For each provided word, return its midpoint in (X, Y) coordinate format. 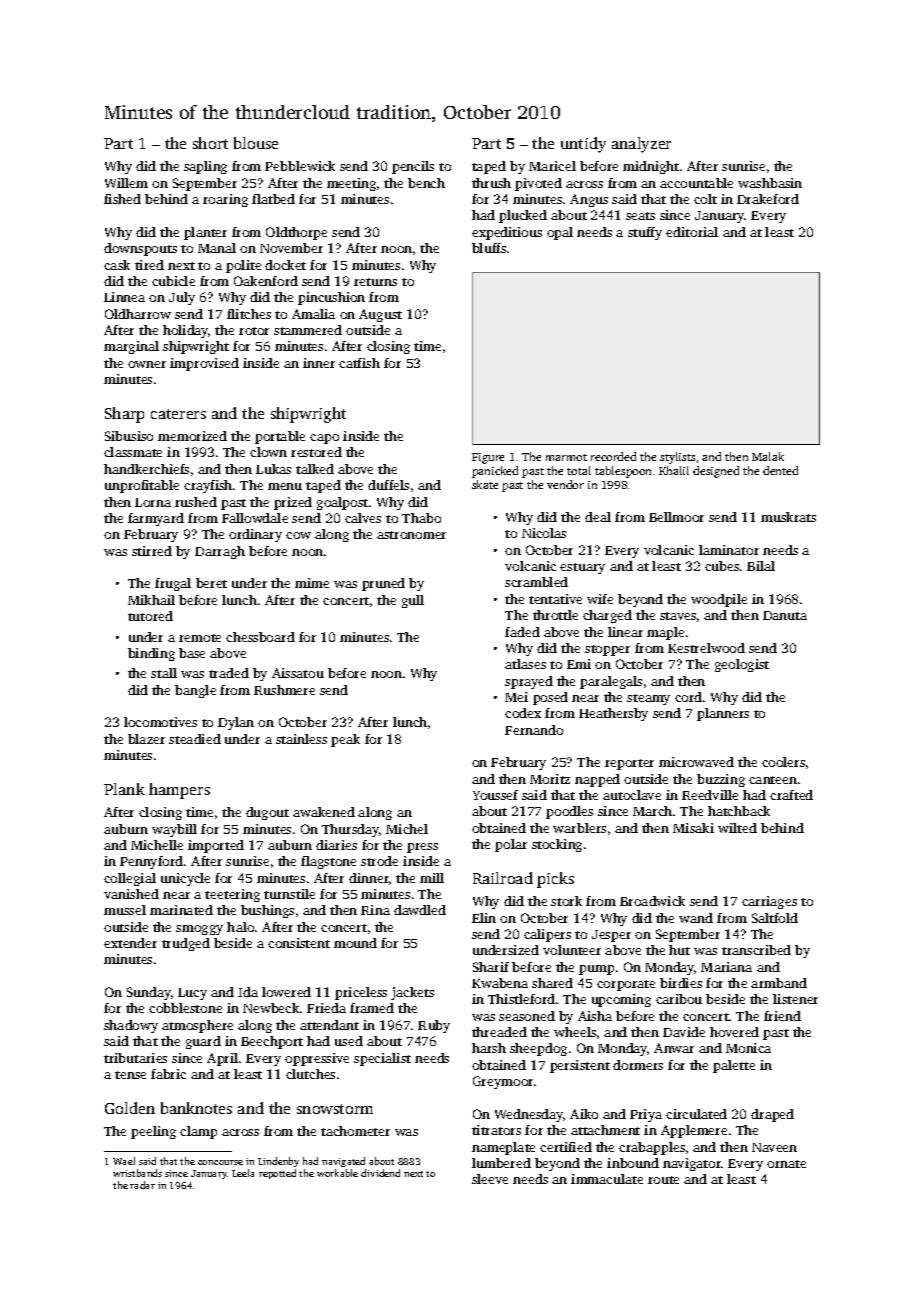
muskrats (788, 517)
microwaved (696, 762)
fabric (168, 1074)
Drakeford (768, 199)
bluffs (489, 248)
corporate (626, 985)
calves (363, 518)
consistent (299, 943)
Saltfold (775, 918)
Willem (126, 183)
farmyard (156, 519)
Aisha (595, 1016)
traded (229, 673)
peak (345, 740)
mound (355, 943)
